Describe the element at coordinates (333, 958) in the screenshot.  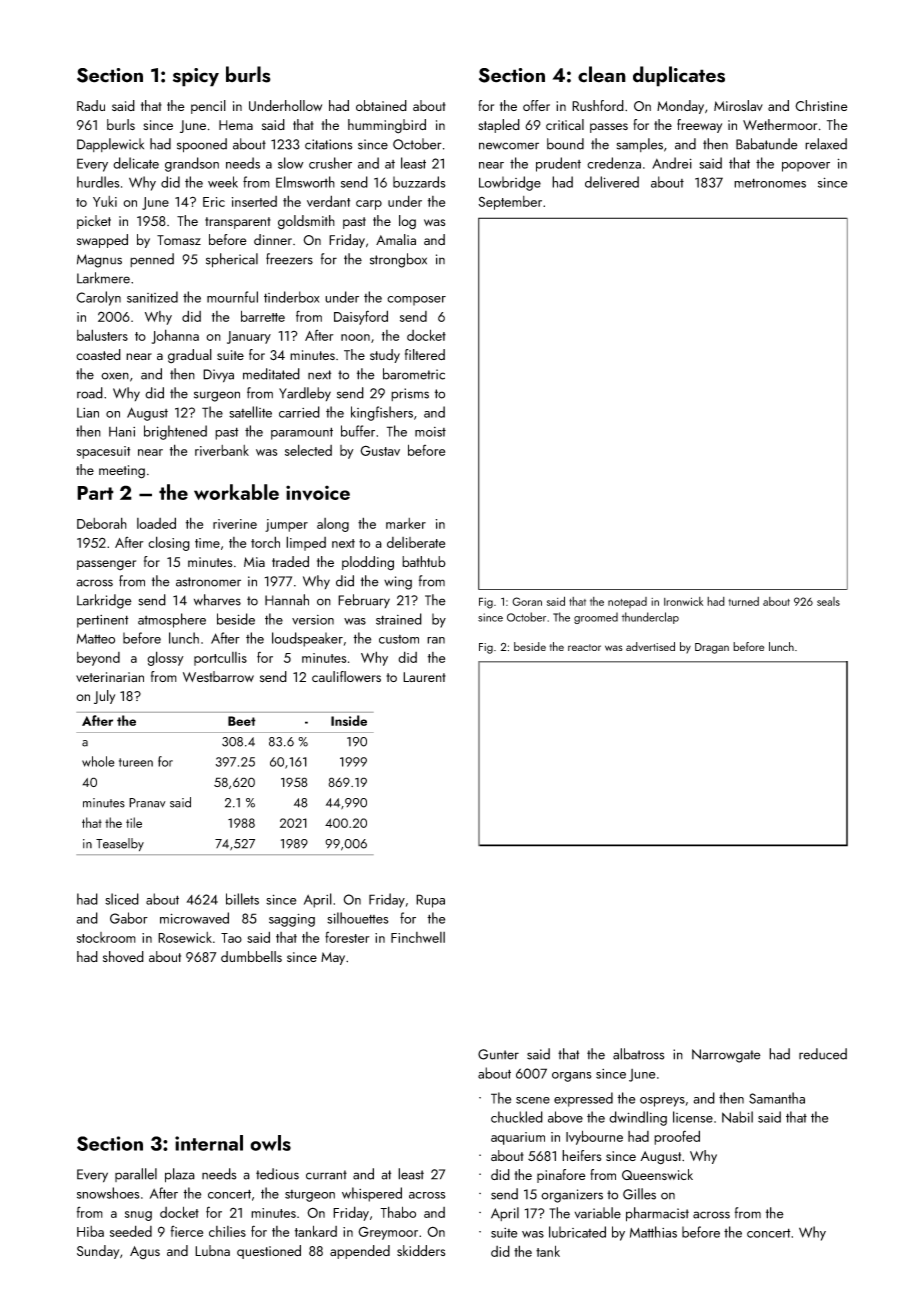
I see `May` at that location.
